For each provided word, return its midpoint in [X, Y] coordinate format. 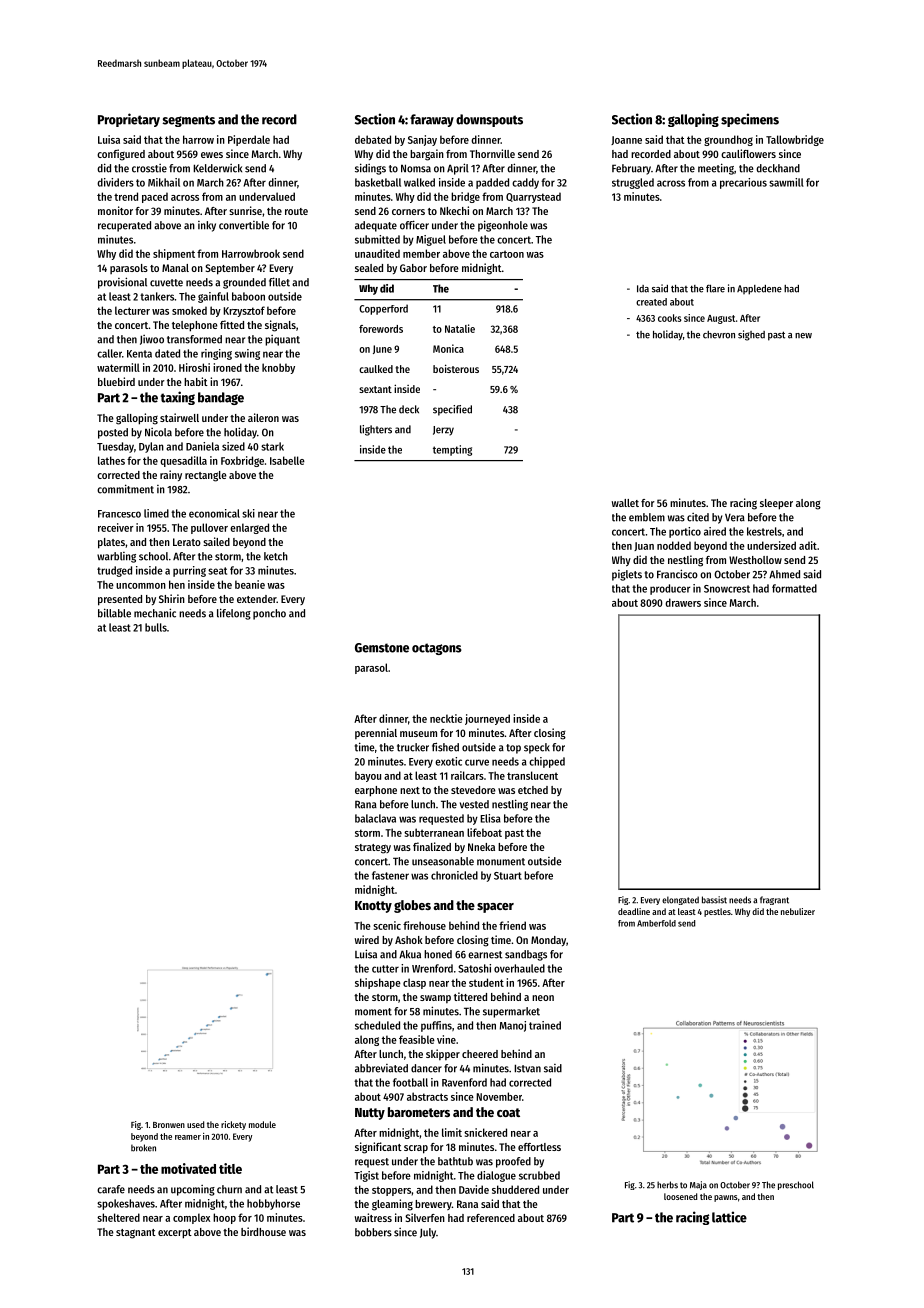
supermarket [511, 1012]
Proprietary [129, 120]
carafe [111, 1189]
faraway [432, 120]
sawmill [786, 182]
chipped [547, 762]
